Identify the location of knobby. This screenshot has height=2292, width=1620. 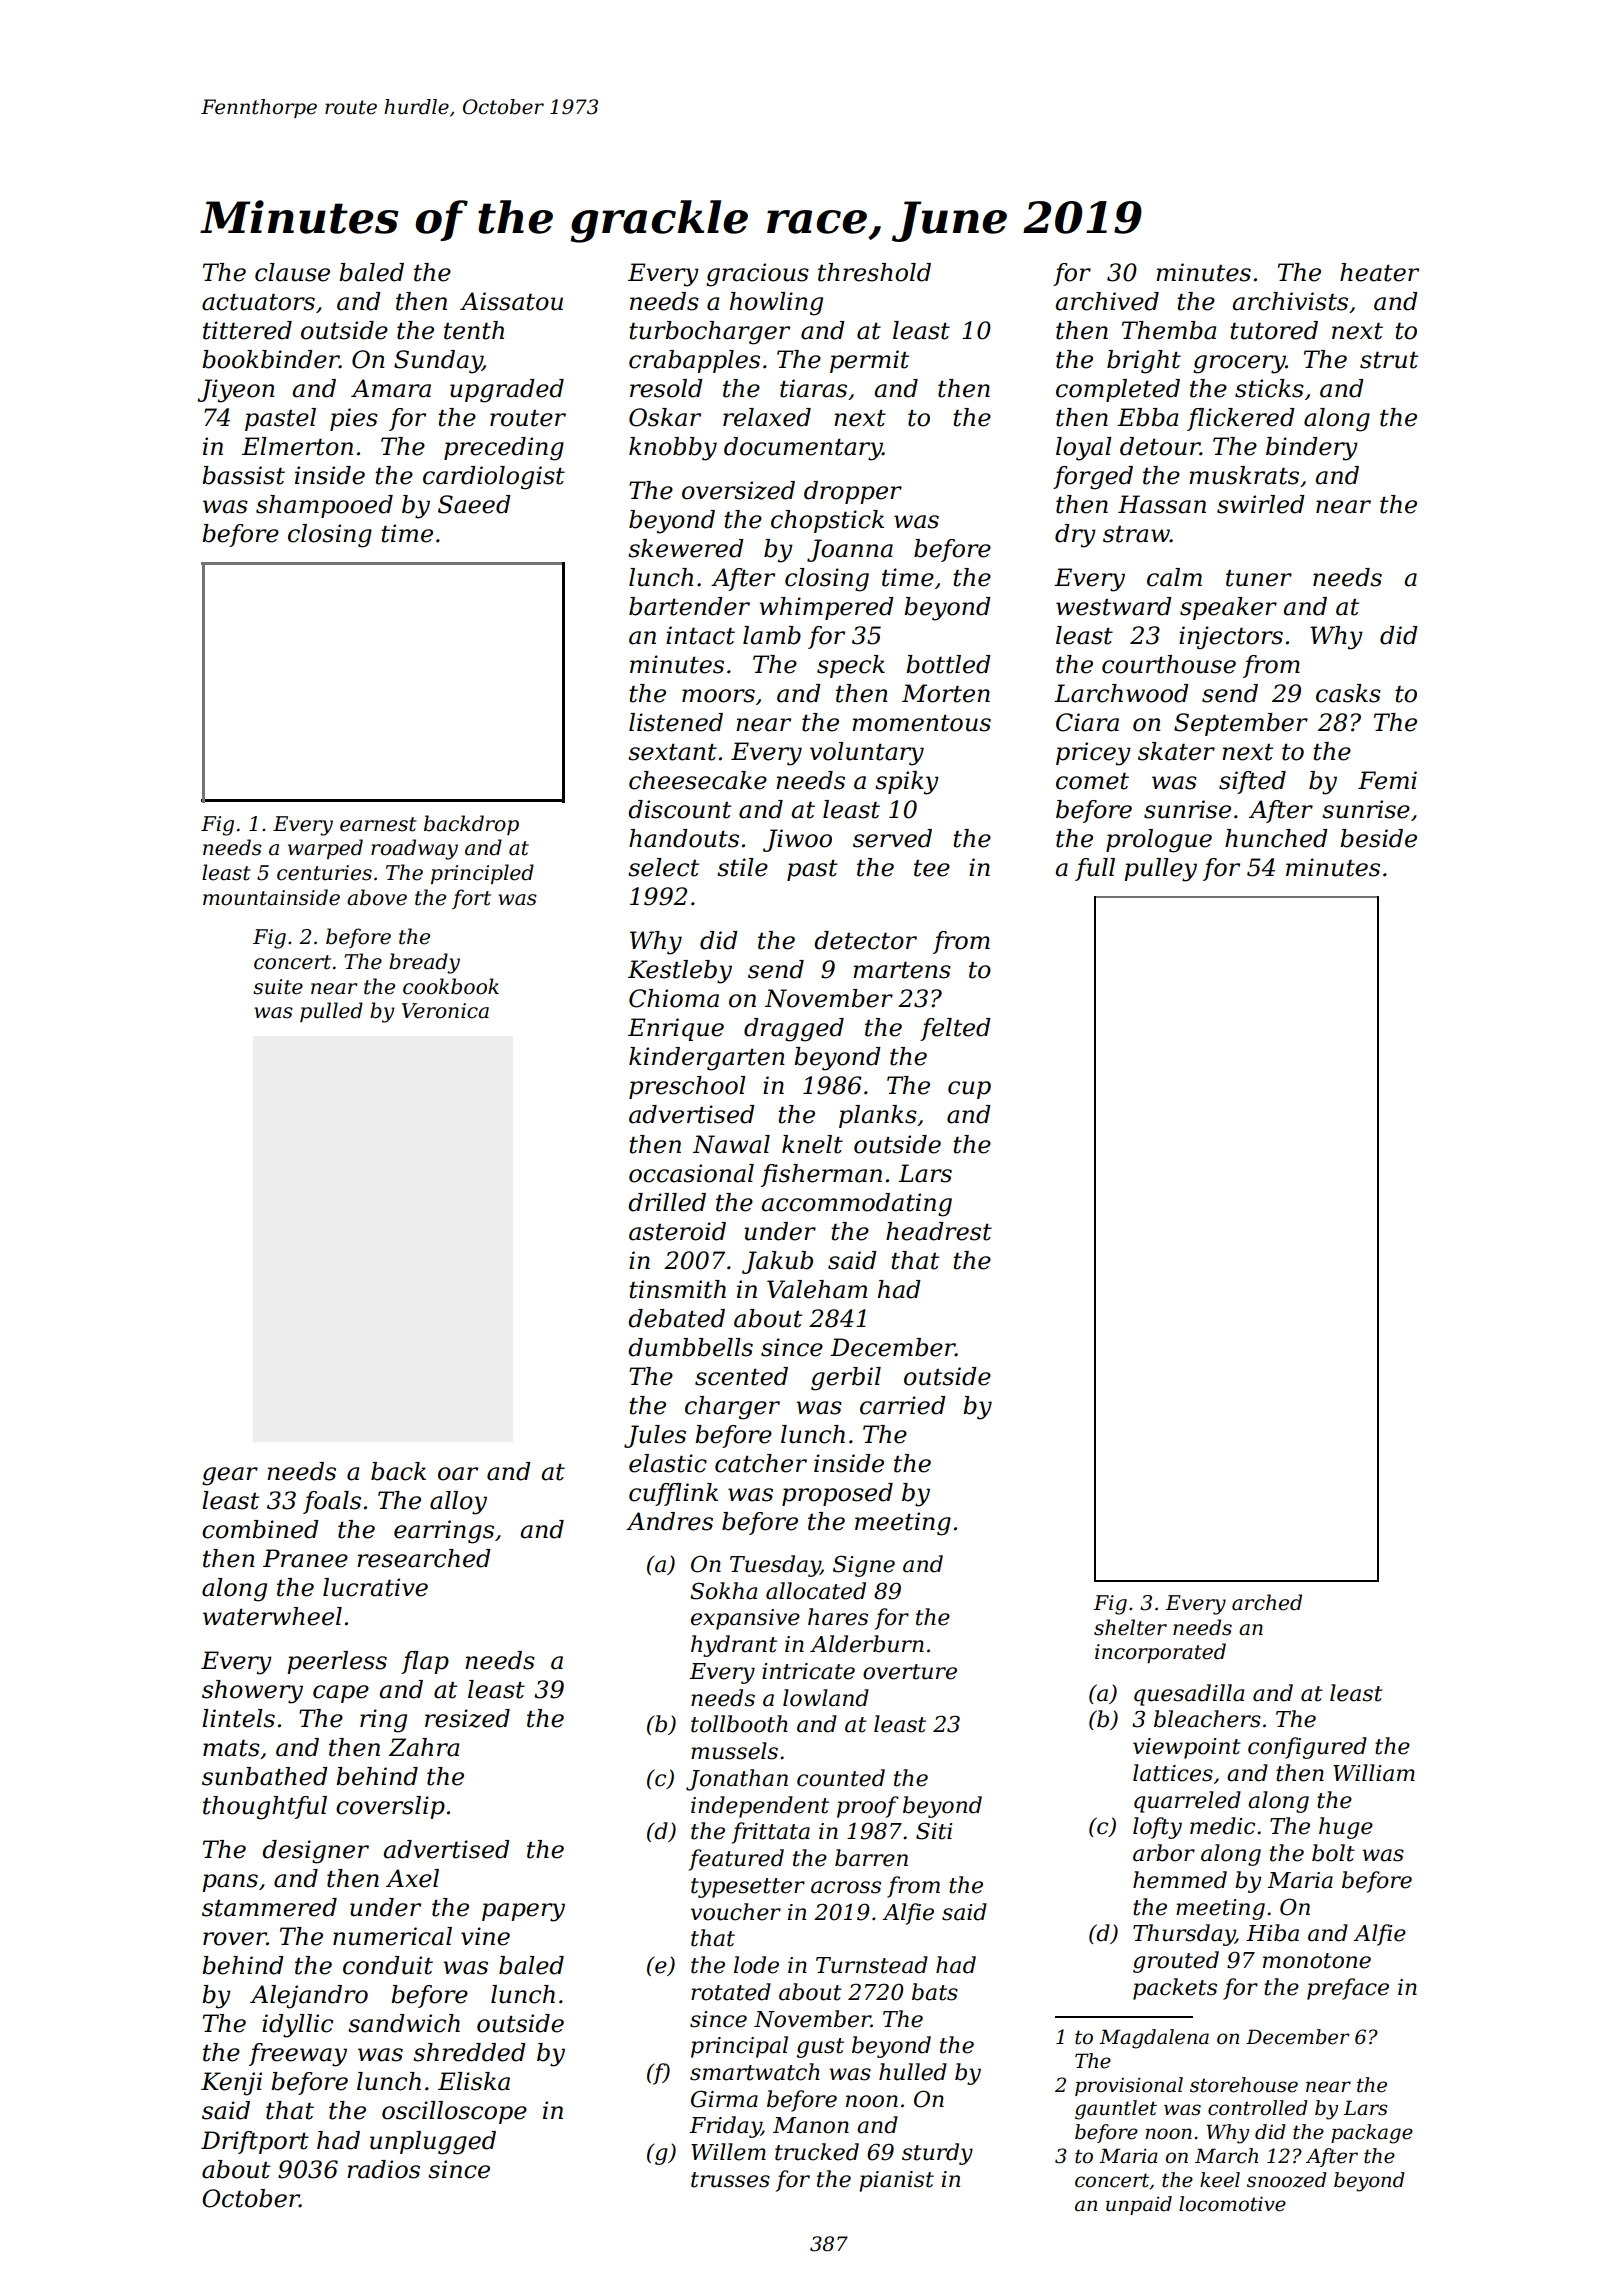
(673, 449).
